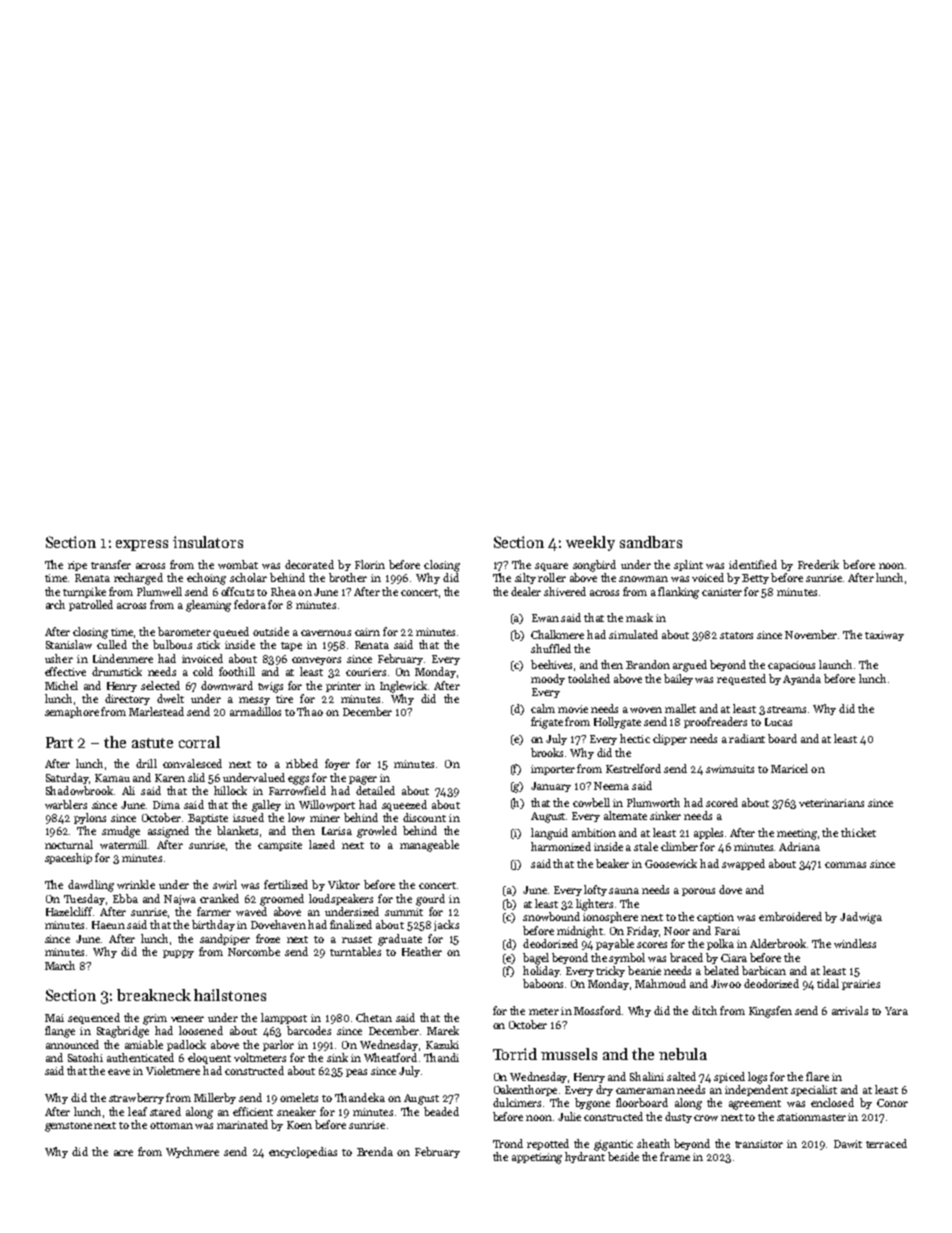 The width and height of the screenshot is (952, 1233). Describe the element at coordinates (178, 954) in the screenshot. I see `puppy` at that location.
